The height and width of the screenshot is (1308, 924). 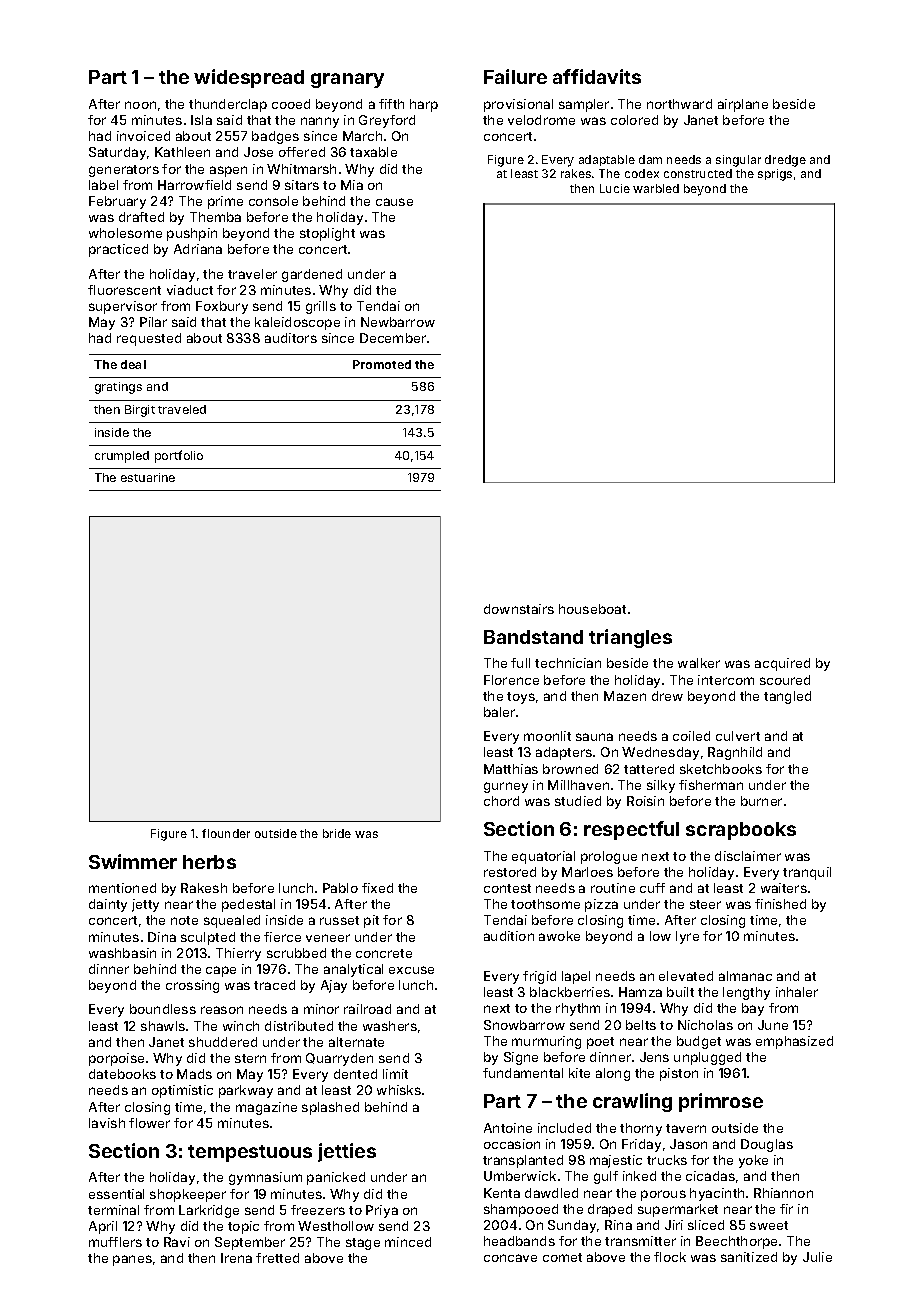 I want to click on practiced, so click(x=118, y=250).
